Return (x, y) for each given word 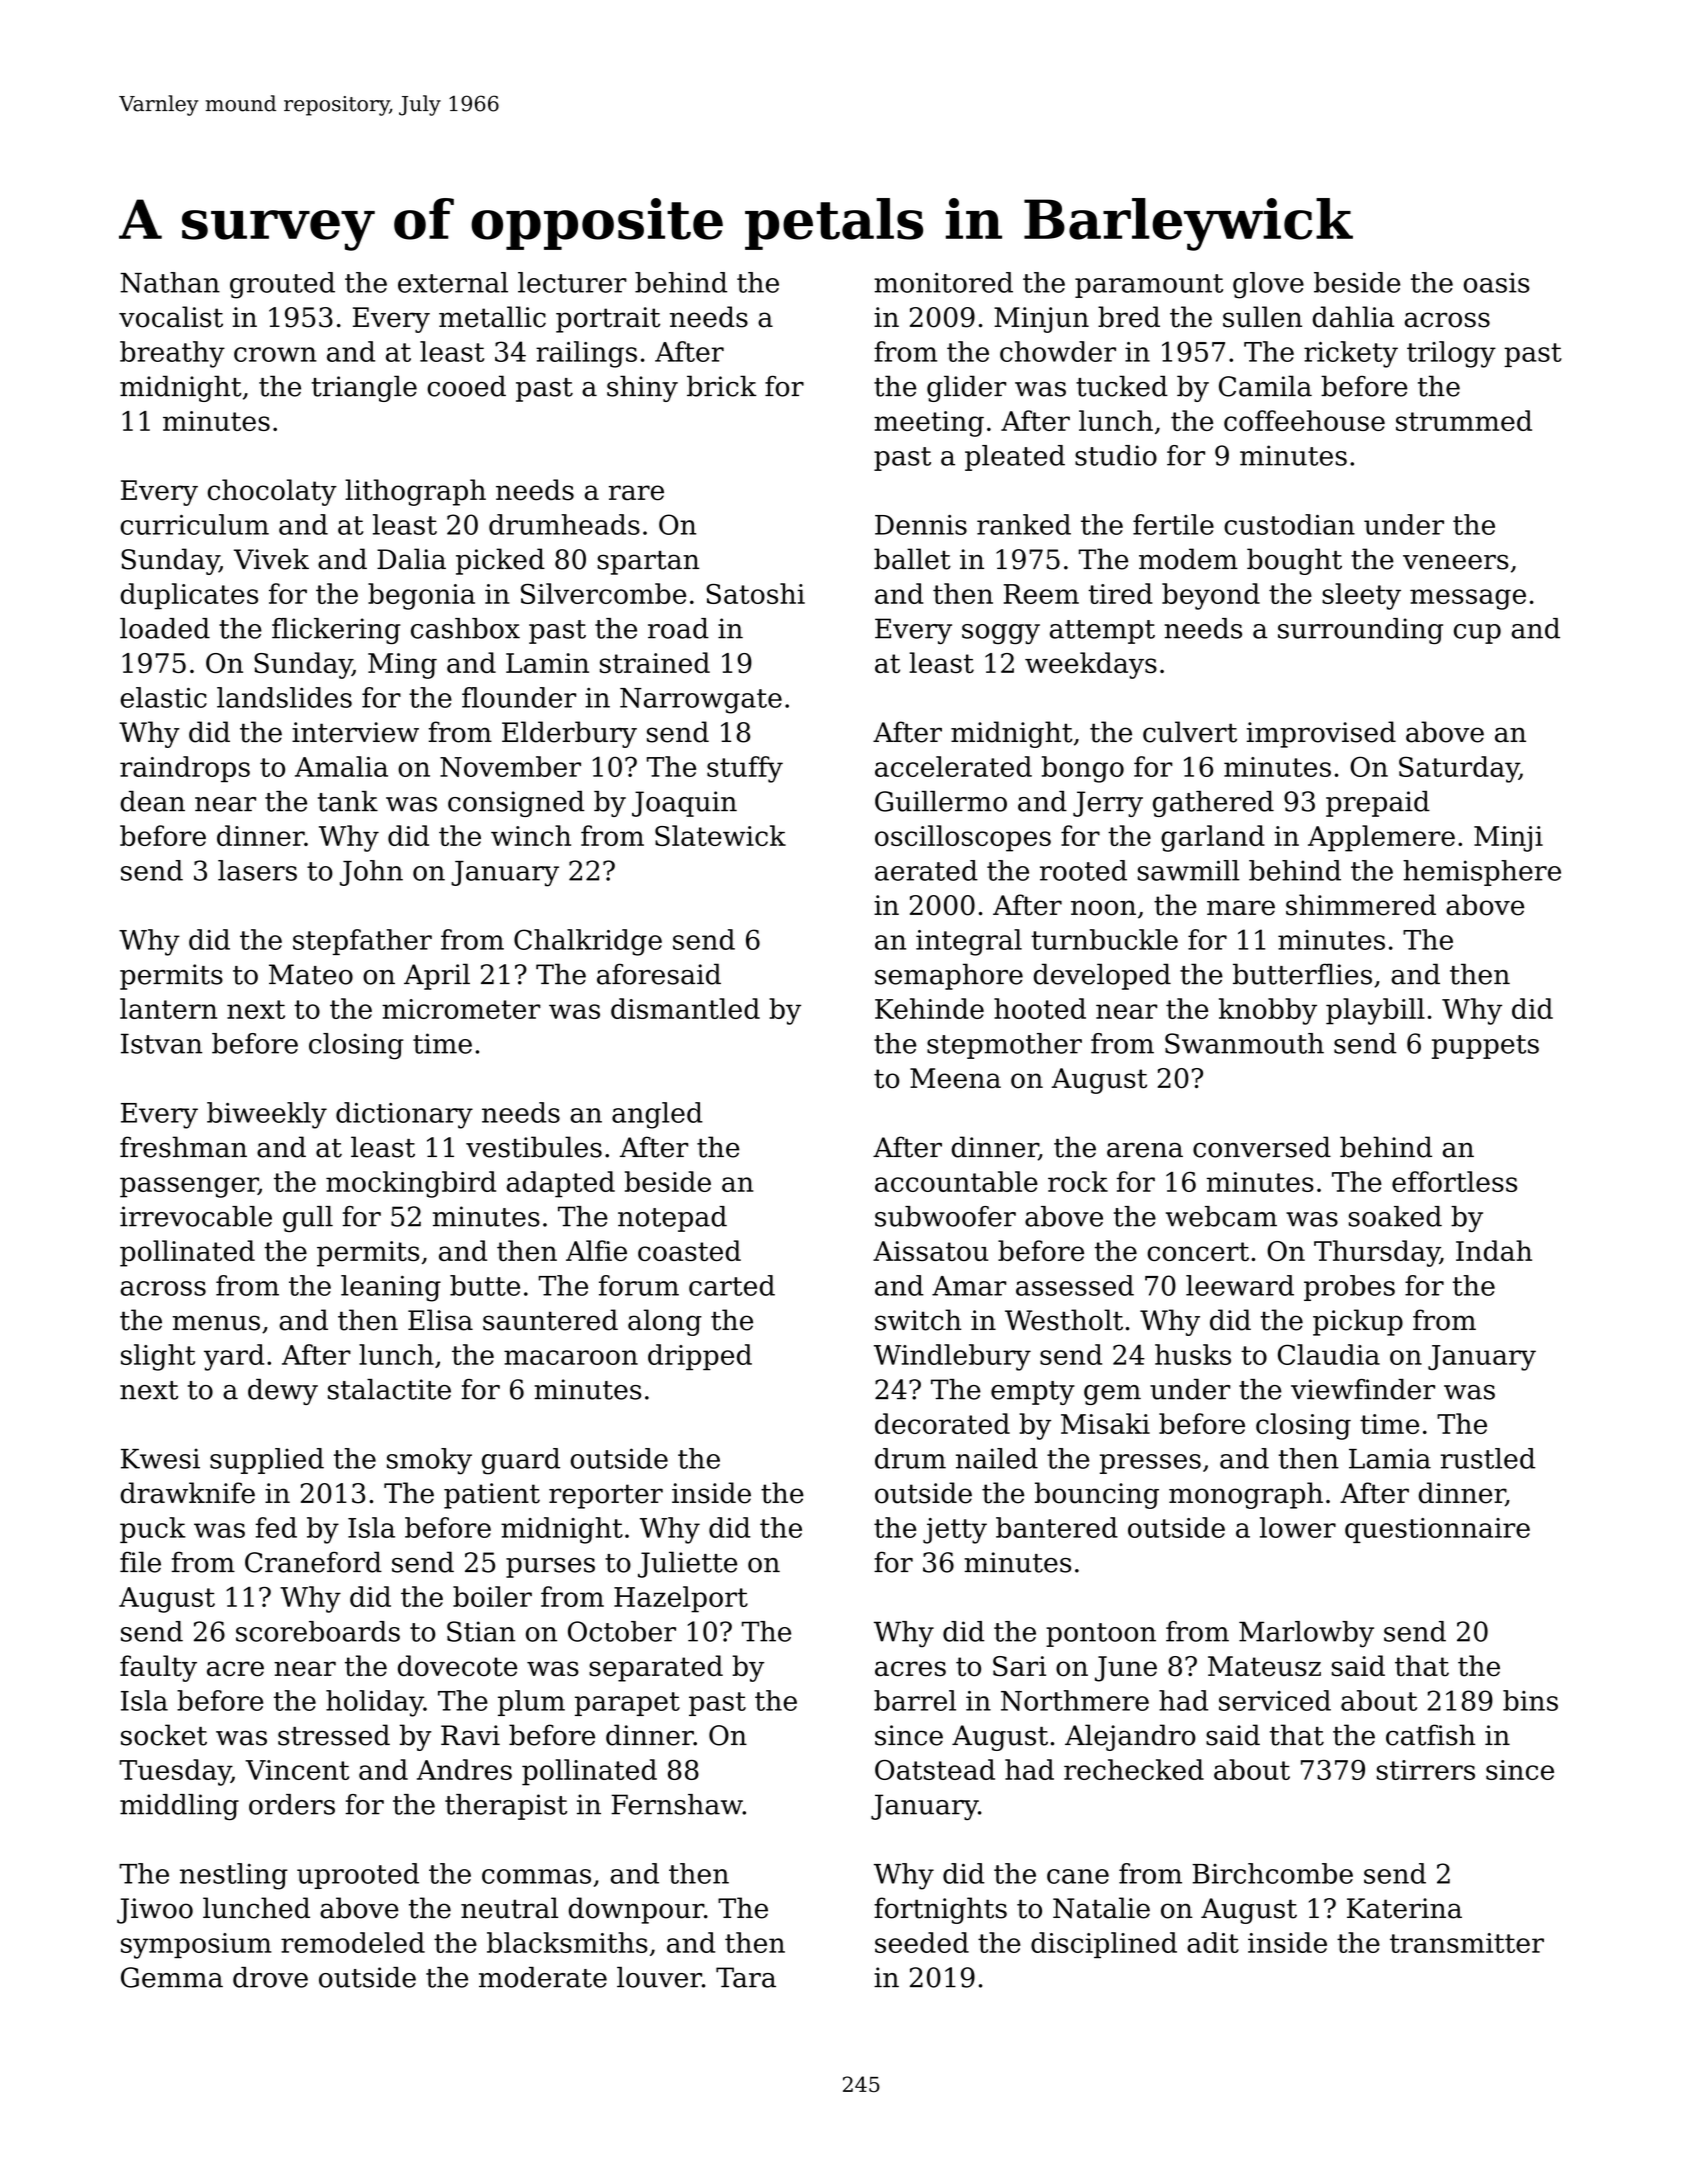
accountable (956, 1181)
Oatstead (935, 1769)
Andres (464, 1769)
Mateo (311, 974)
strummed (1464, 420)
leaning (391, 1288)
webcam (1221, 1216)
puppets (1485, 1047)
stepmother (1004, 1046)
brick (722, 386)
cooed (466, 386)
